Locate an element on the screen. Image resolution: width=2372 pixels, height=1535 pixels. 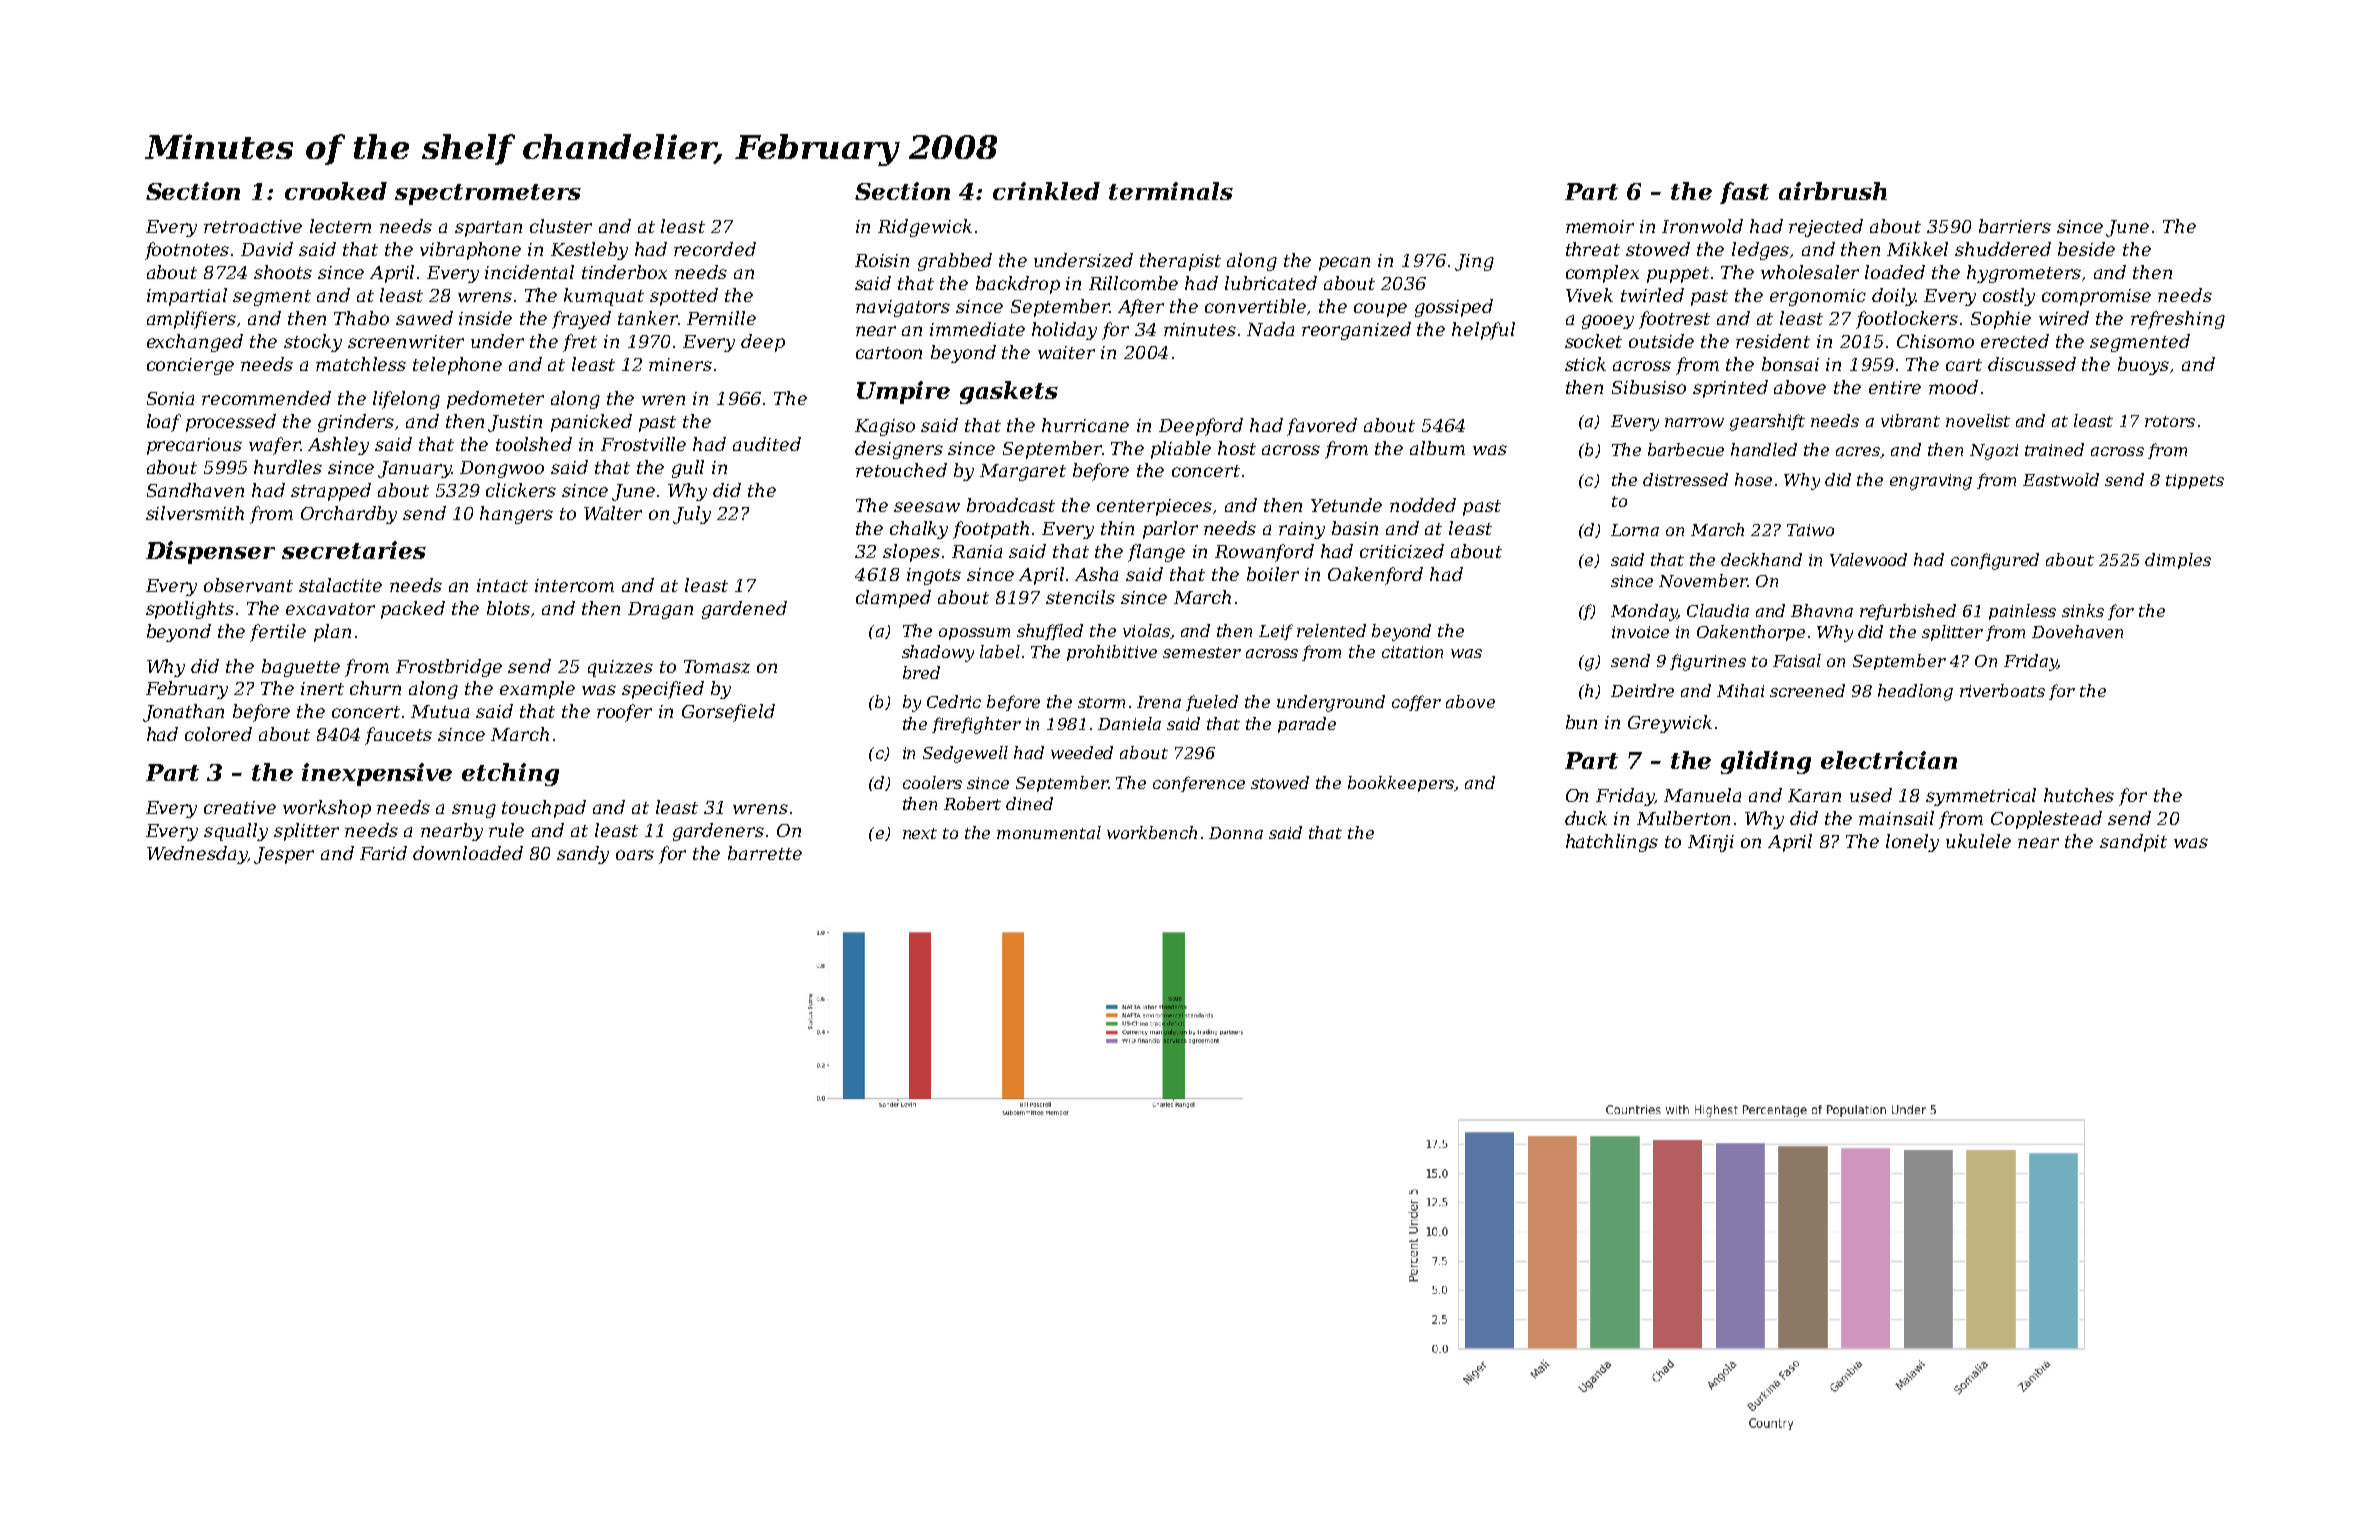
retouched is located at coordinates (901, 470).
